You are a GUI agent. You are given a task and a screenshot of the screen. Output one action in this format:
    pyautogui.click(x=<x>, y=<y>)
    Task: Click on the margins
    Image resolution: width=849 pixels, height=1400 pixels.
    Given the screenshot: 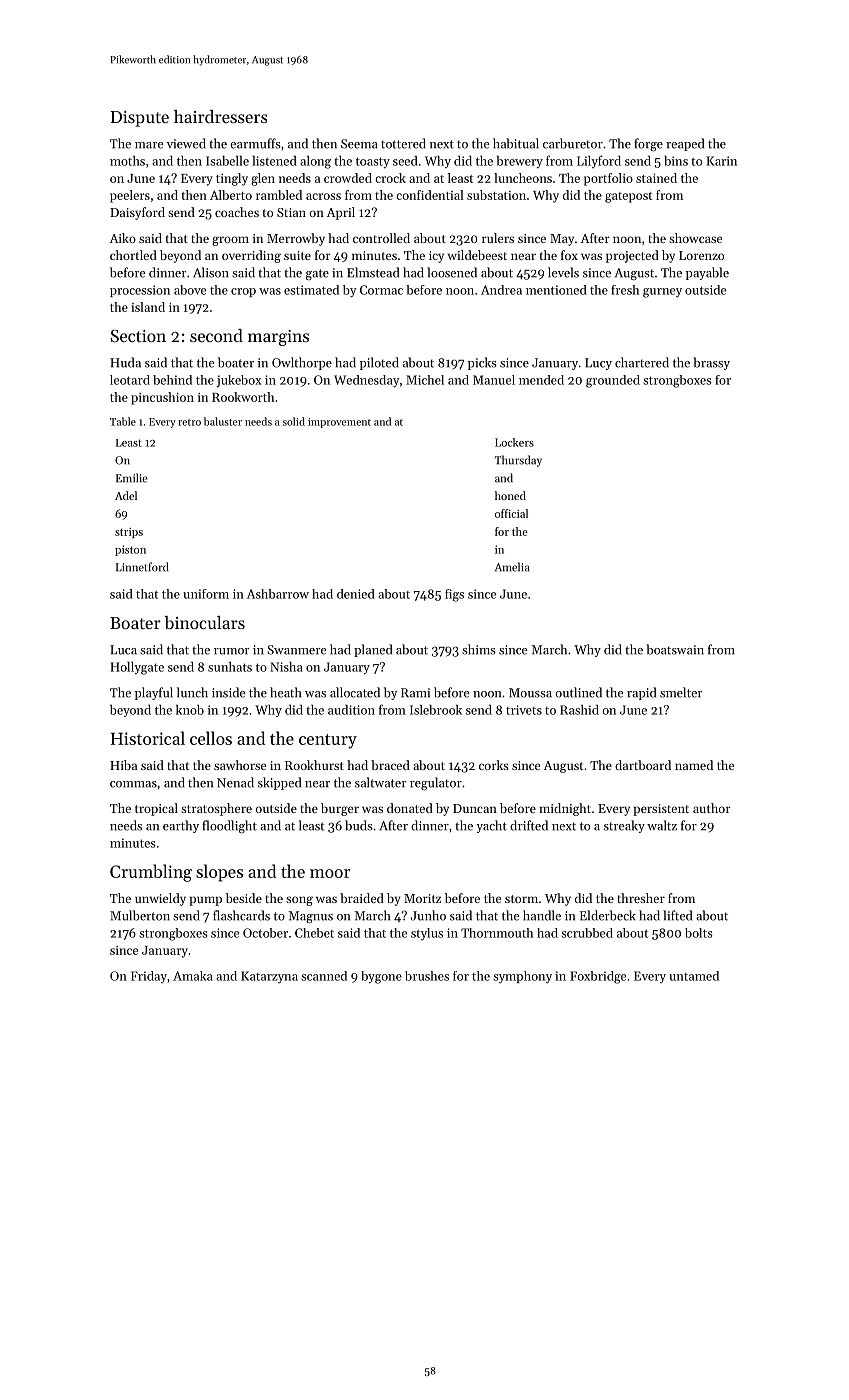 What is the action you would take?
    pyautogui.click(x=278, y=338)
